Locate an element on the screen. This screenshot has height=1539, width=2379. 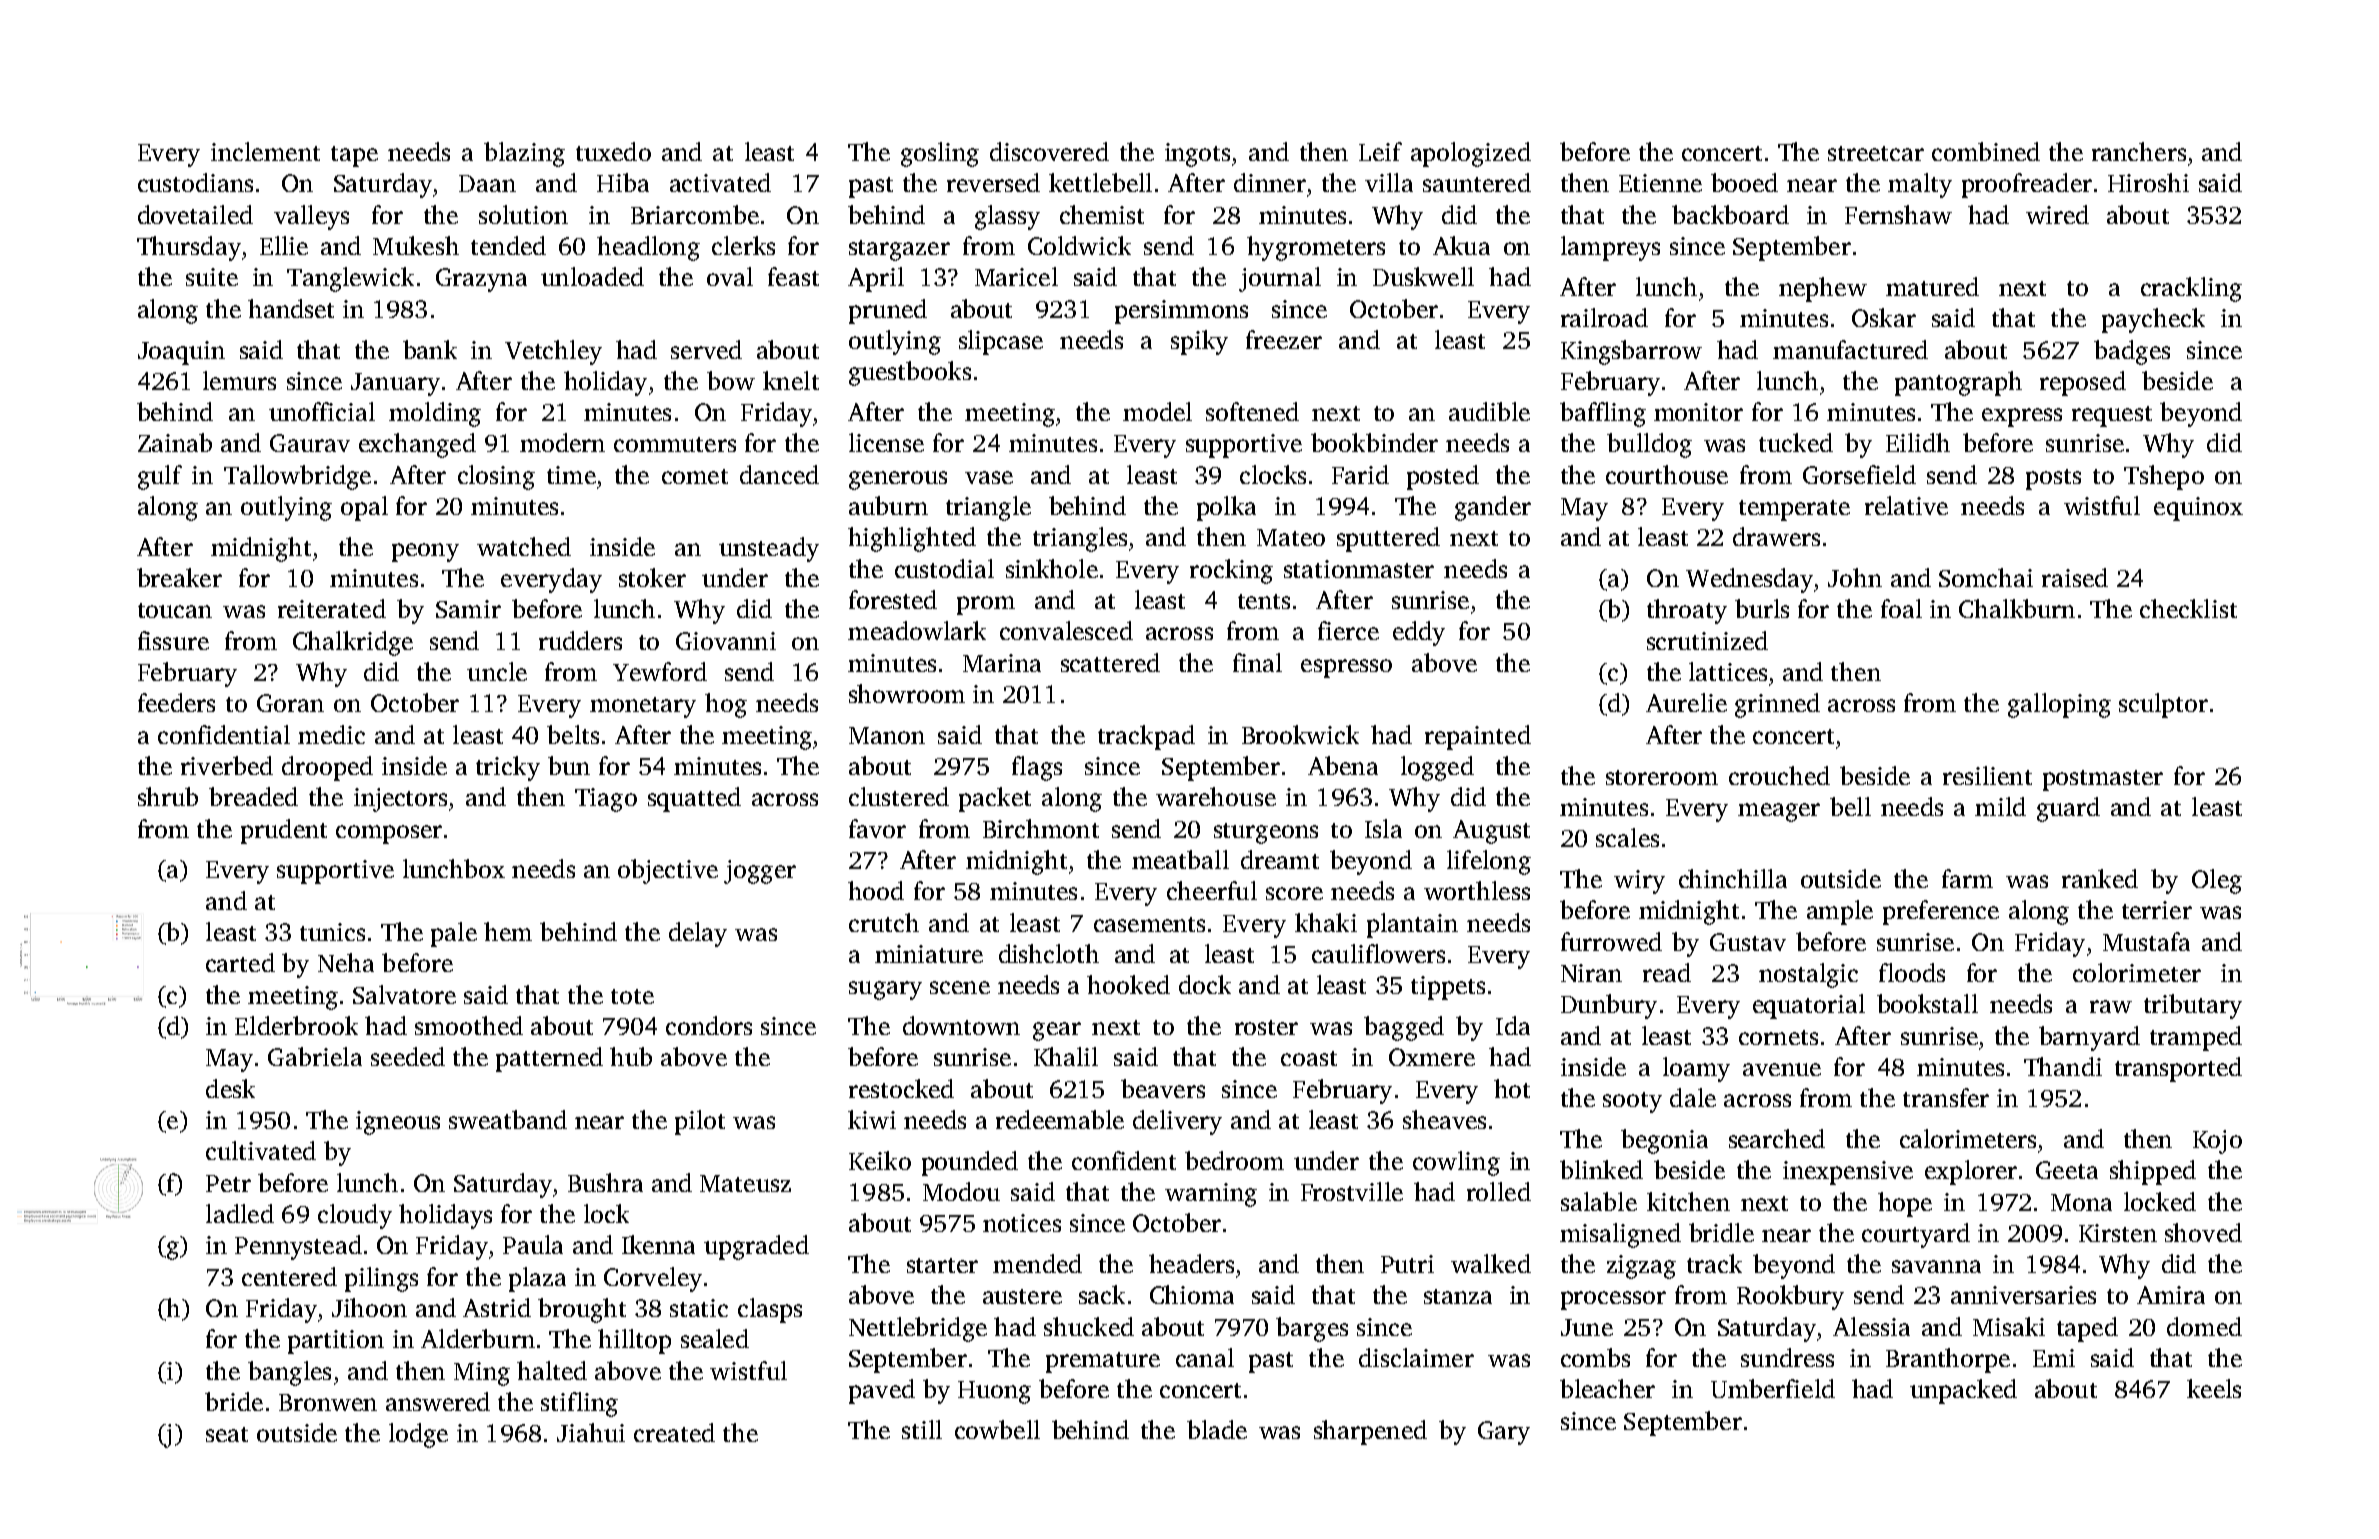
processor is located at coordinates (1613, 1300).
